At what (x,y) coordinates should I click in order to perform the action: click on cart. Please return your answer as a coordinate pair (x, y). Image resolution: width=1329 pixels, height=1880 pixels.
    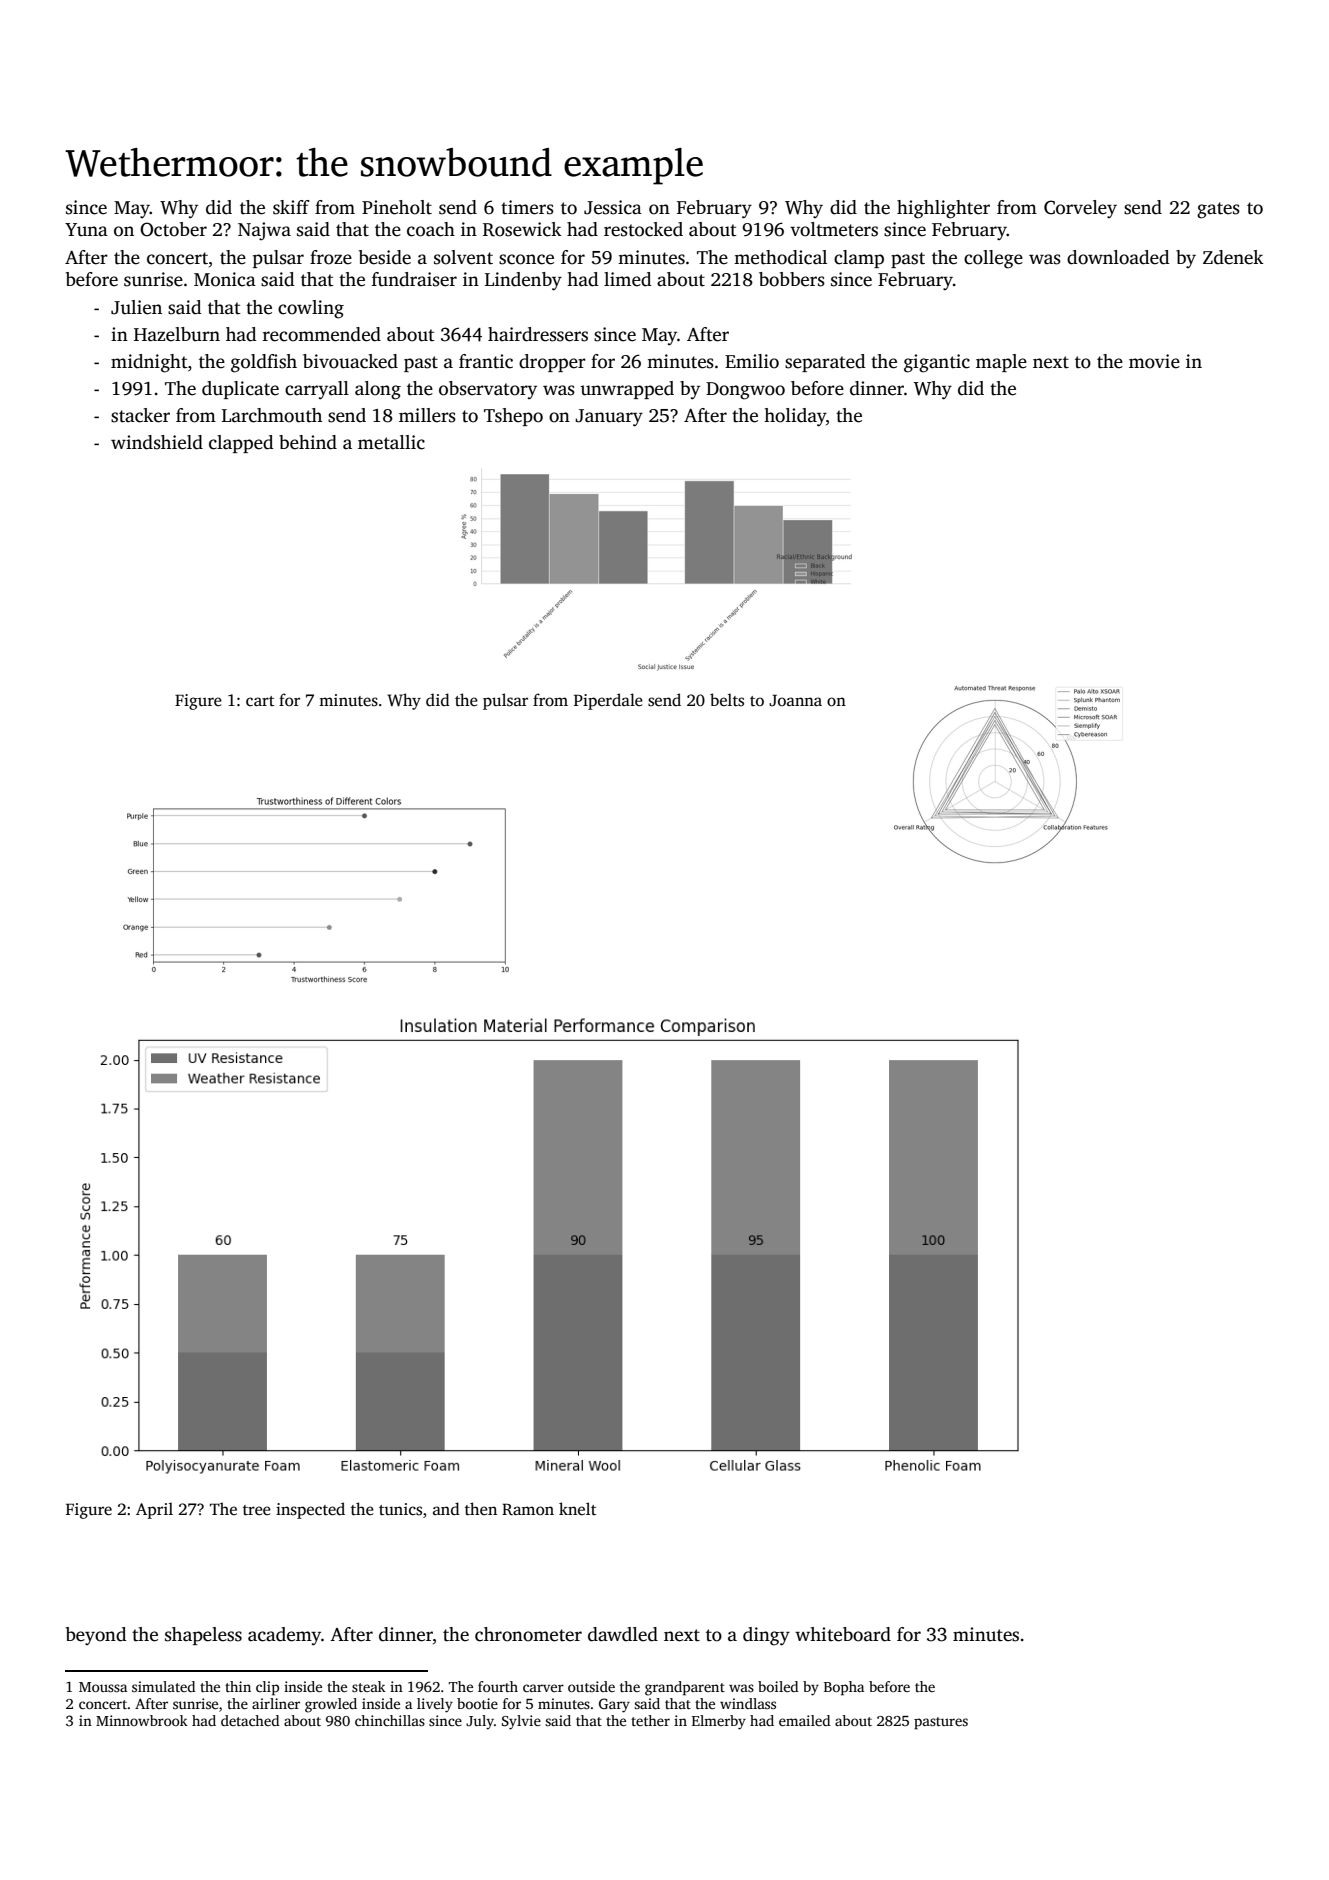
    Looking at the image, I should click on (260, 701).
